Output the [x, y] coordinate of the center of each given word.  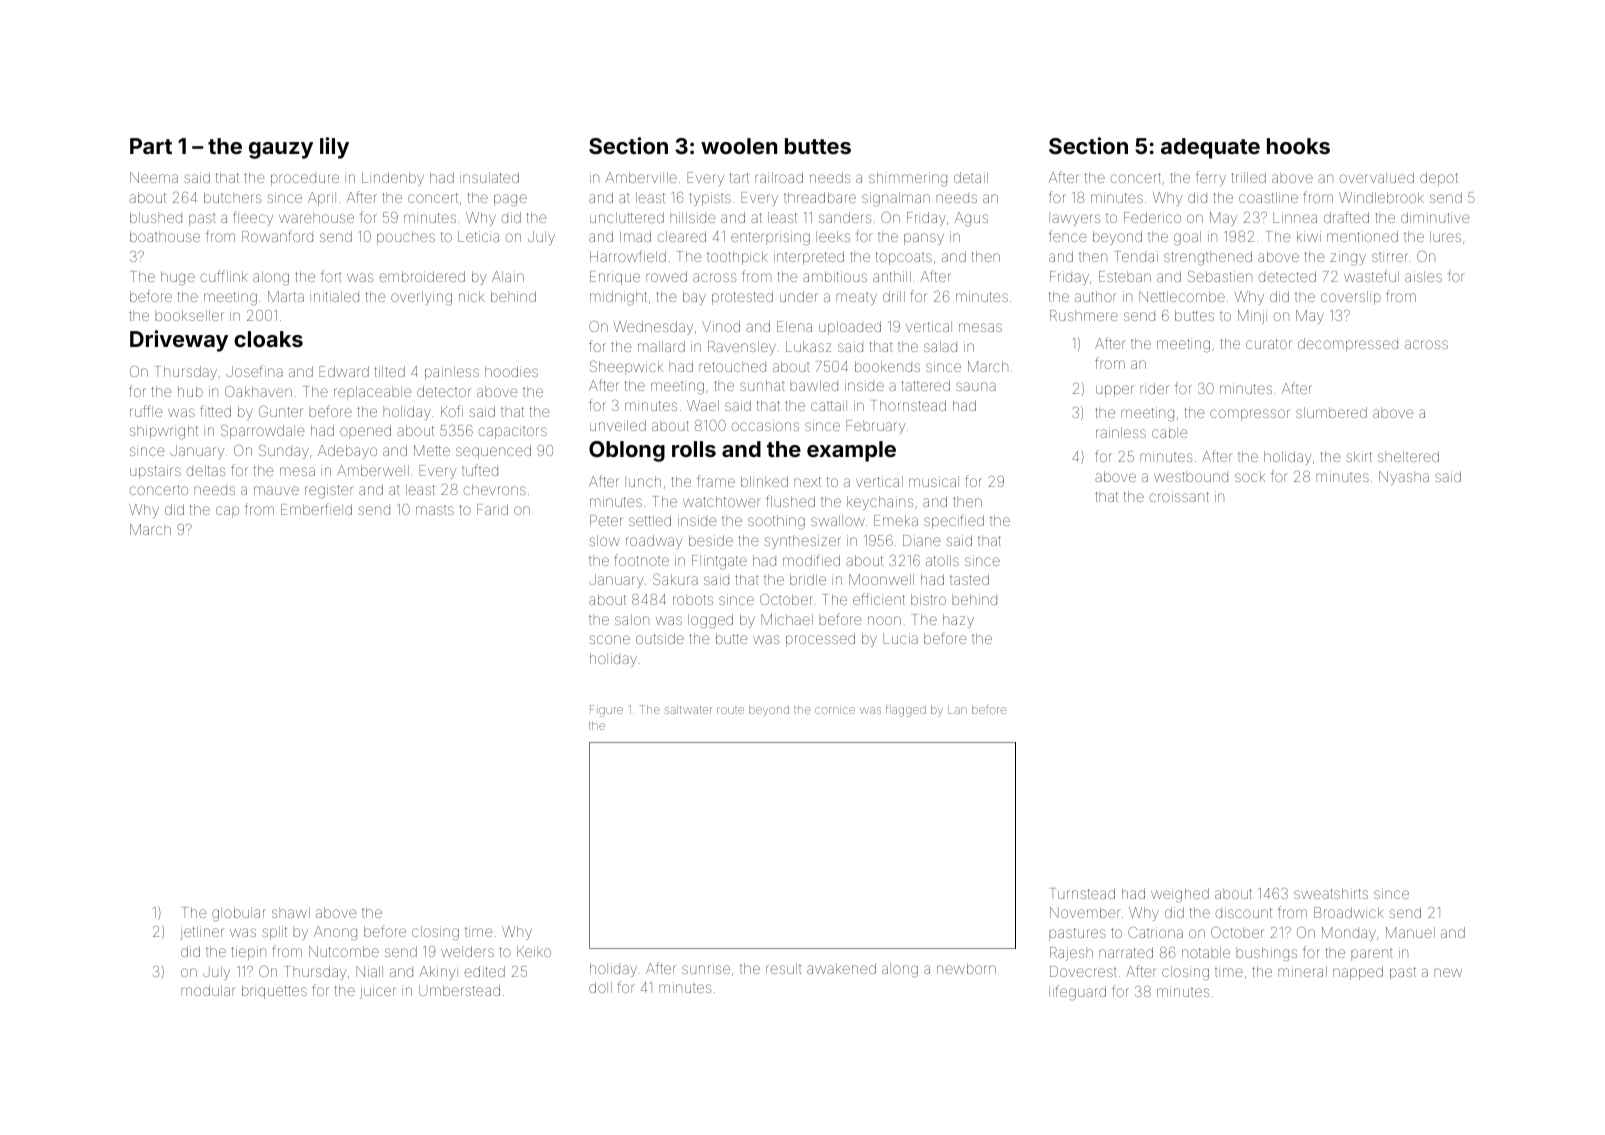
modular [208, 990]
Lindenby [393, 179]
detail [971, 177]
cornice [835, 710]
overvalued [1376, 177]
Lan [957, 709]
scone [609, 639]
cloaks [268, 339]
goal [1187, 238]
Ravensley [742, 348]
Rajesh [1071, 954]
